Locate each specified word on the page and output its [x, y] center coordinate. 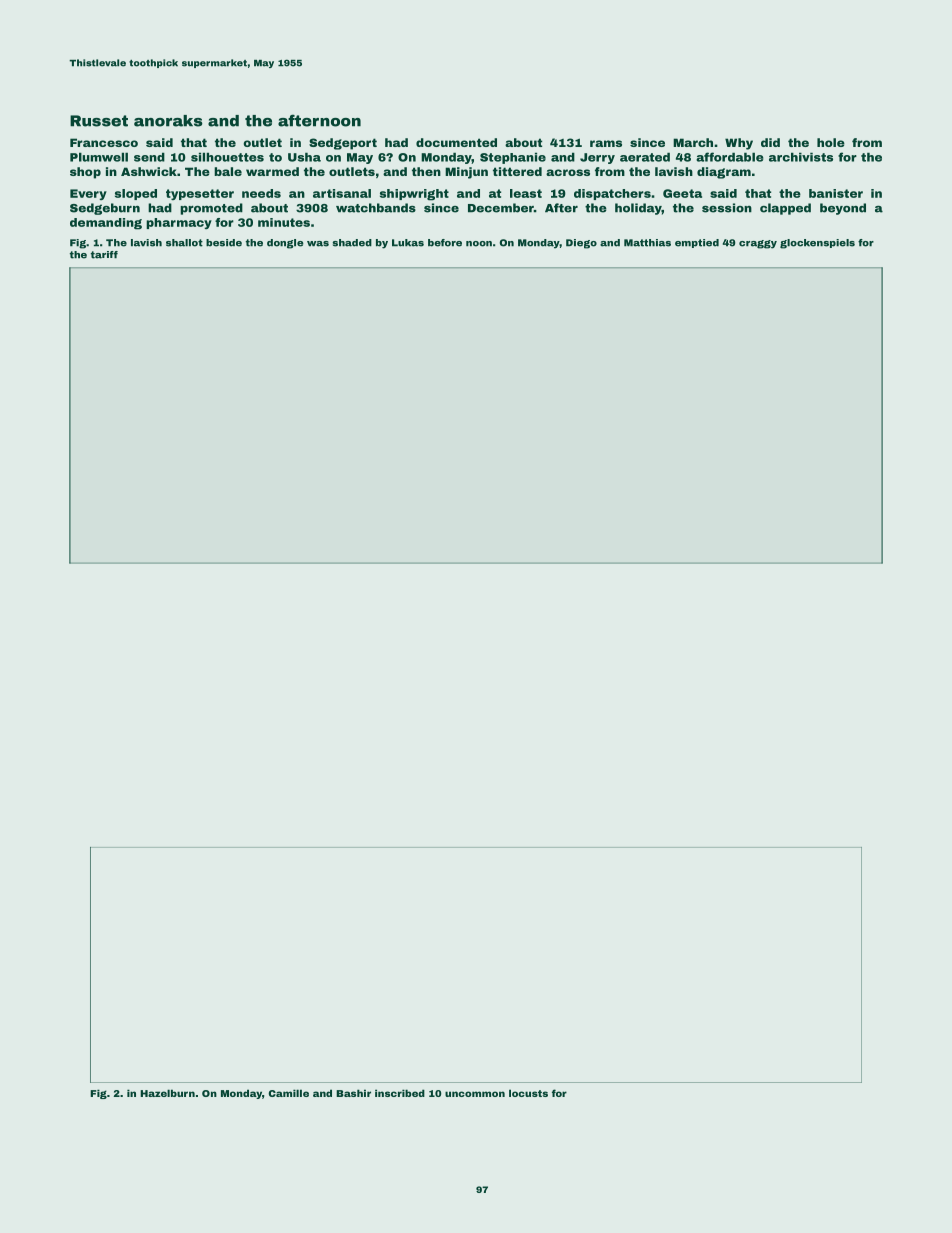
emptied [697, 243]
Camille [288, 1093]
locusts [528, 1093]
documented [456, 142]
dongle [285, 244]
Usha [304, 157]
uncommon [475, 1094]
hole [831, 142]
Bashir [353, 1093]
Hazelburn [167, 1093]
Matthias [647, 243]
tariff [104, 255]
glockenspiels [817, 244]
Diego [581, 244]
